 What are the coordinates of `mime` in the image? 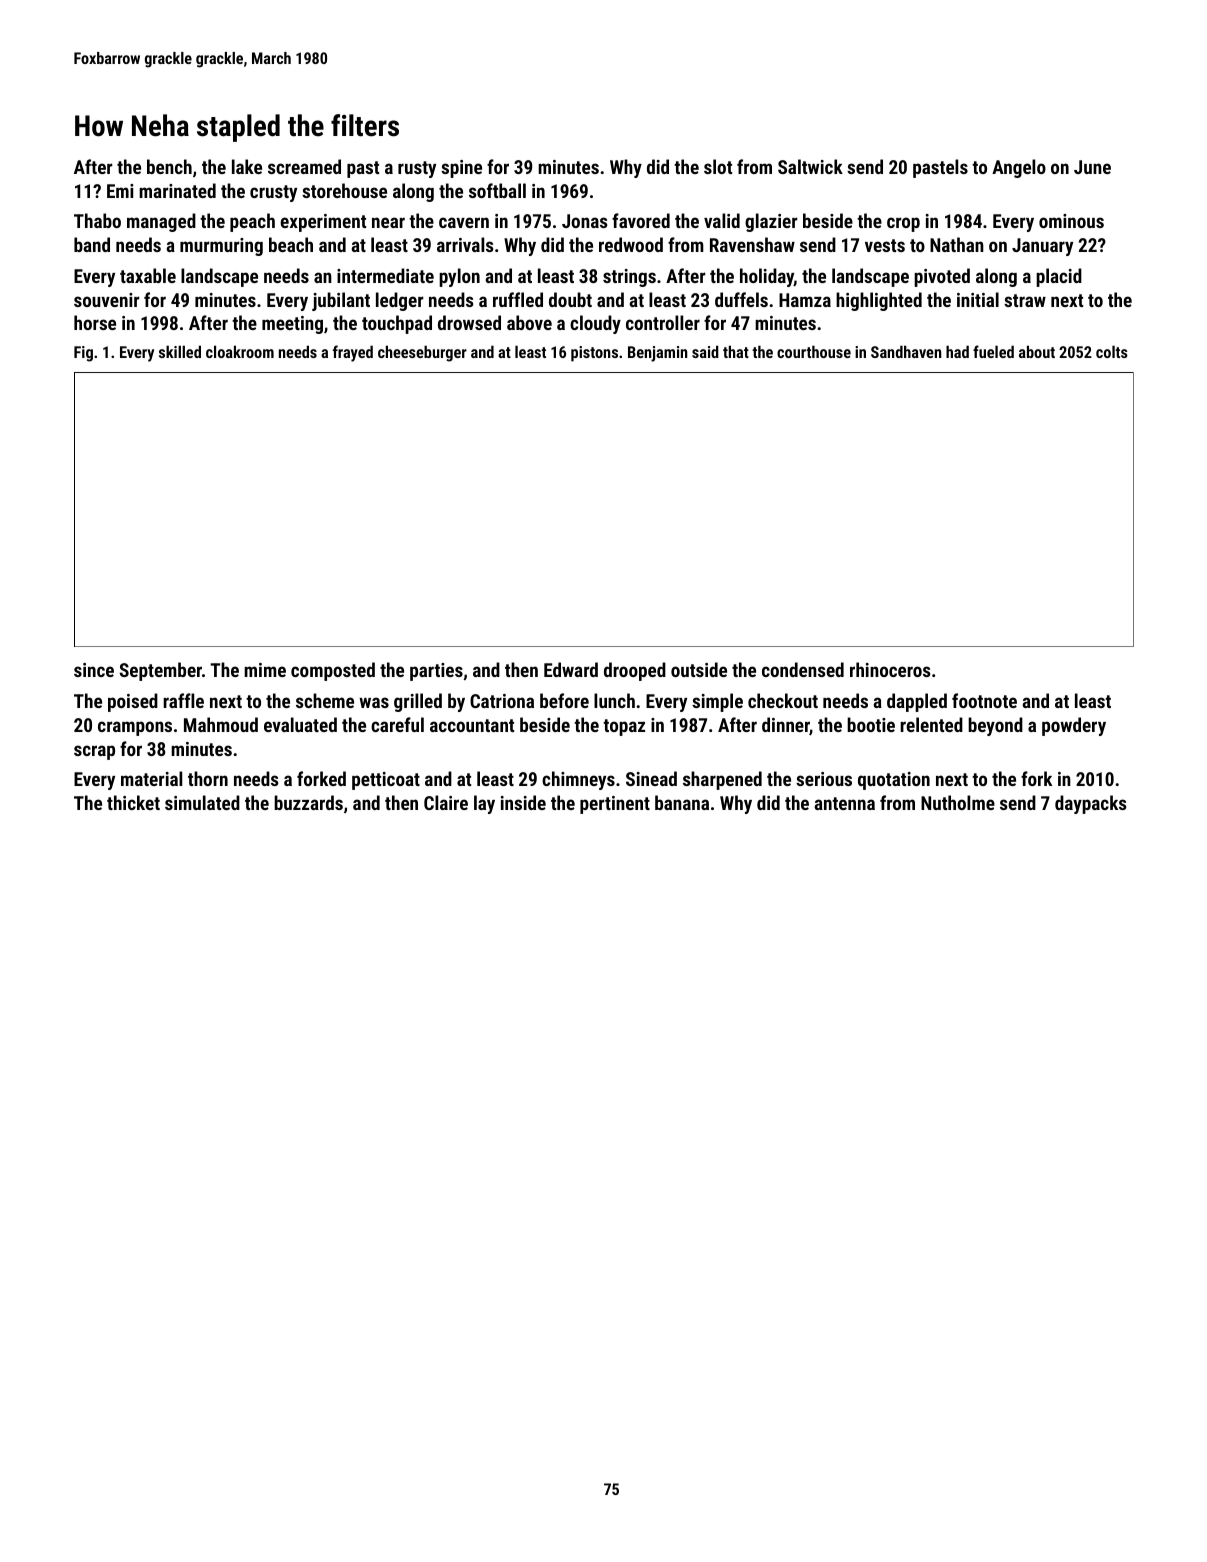 It's located at (265, 670).
